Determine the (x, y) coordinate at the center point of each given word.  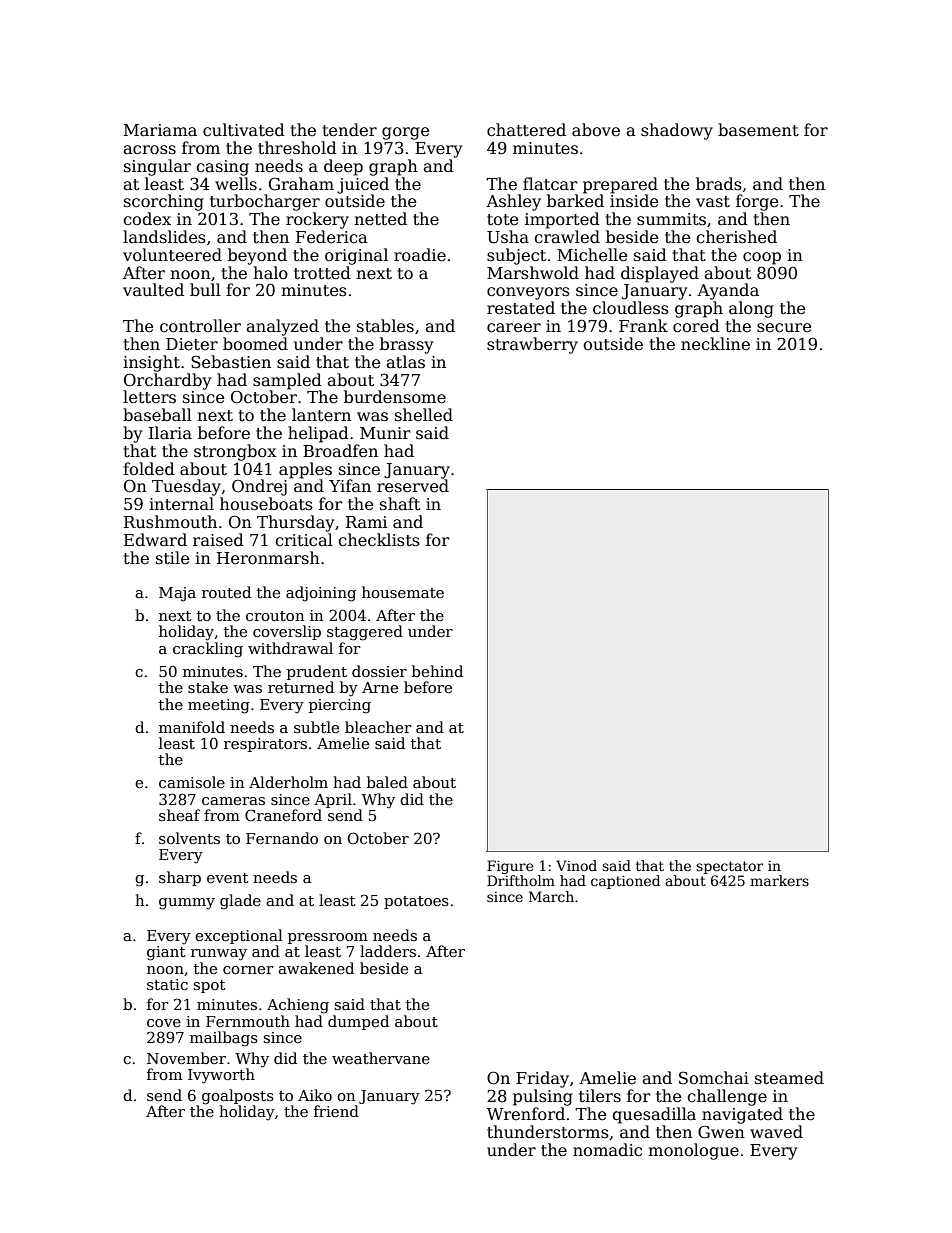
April (333, 800)
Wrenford (525, 1113)
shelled (424, 414)
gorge (405, 133)
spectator (729, 867)
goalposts (238, 1097)
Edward (155, 539)
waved (776, 1131)
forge (757, 202)
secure (784, 328)
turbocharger (265, 202)
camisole (192, 782)
